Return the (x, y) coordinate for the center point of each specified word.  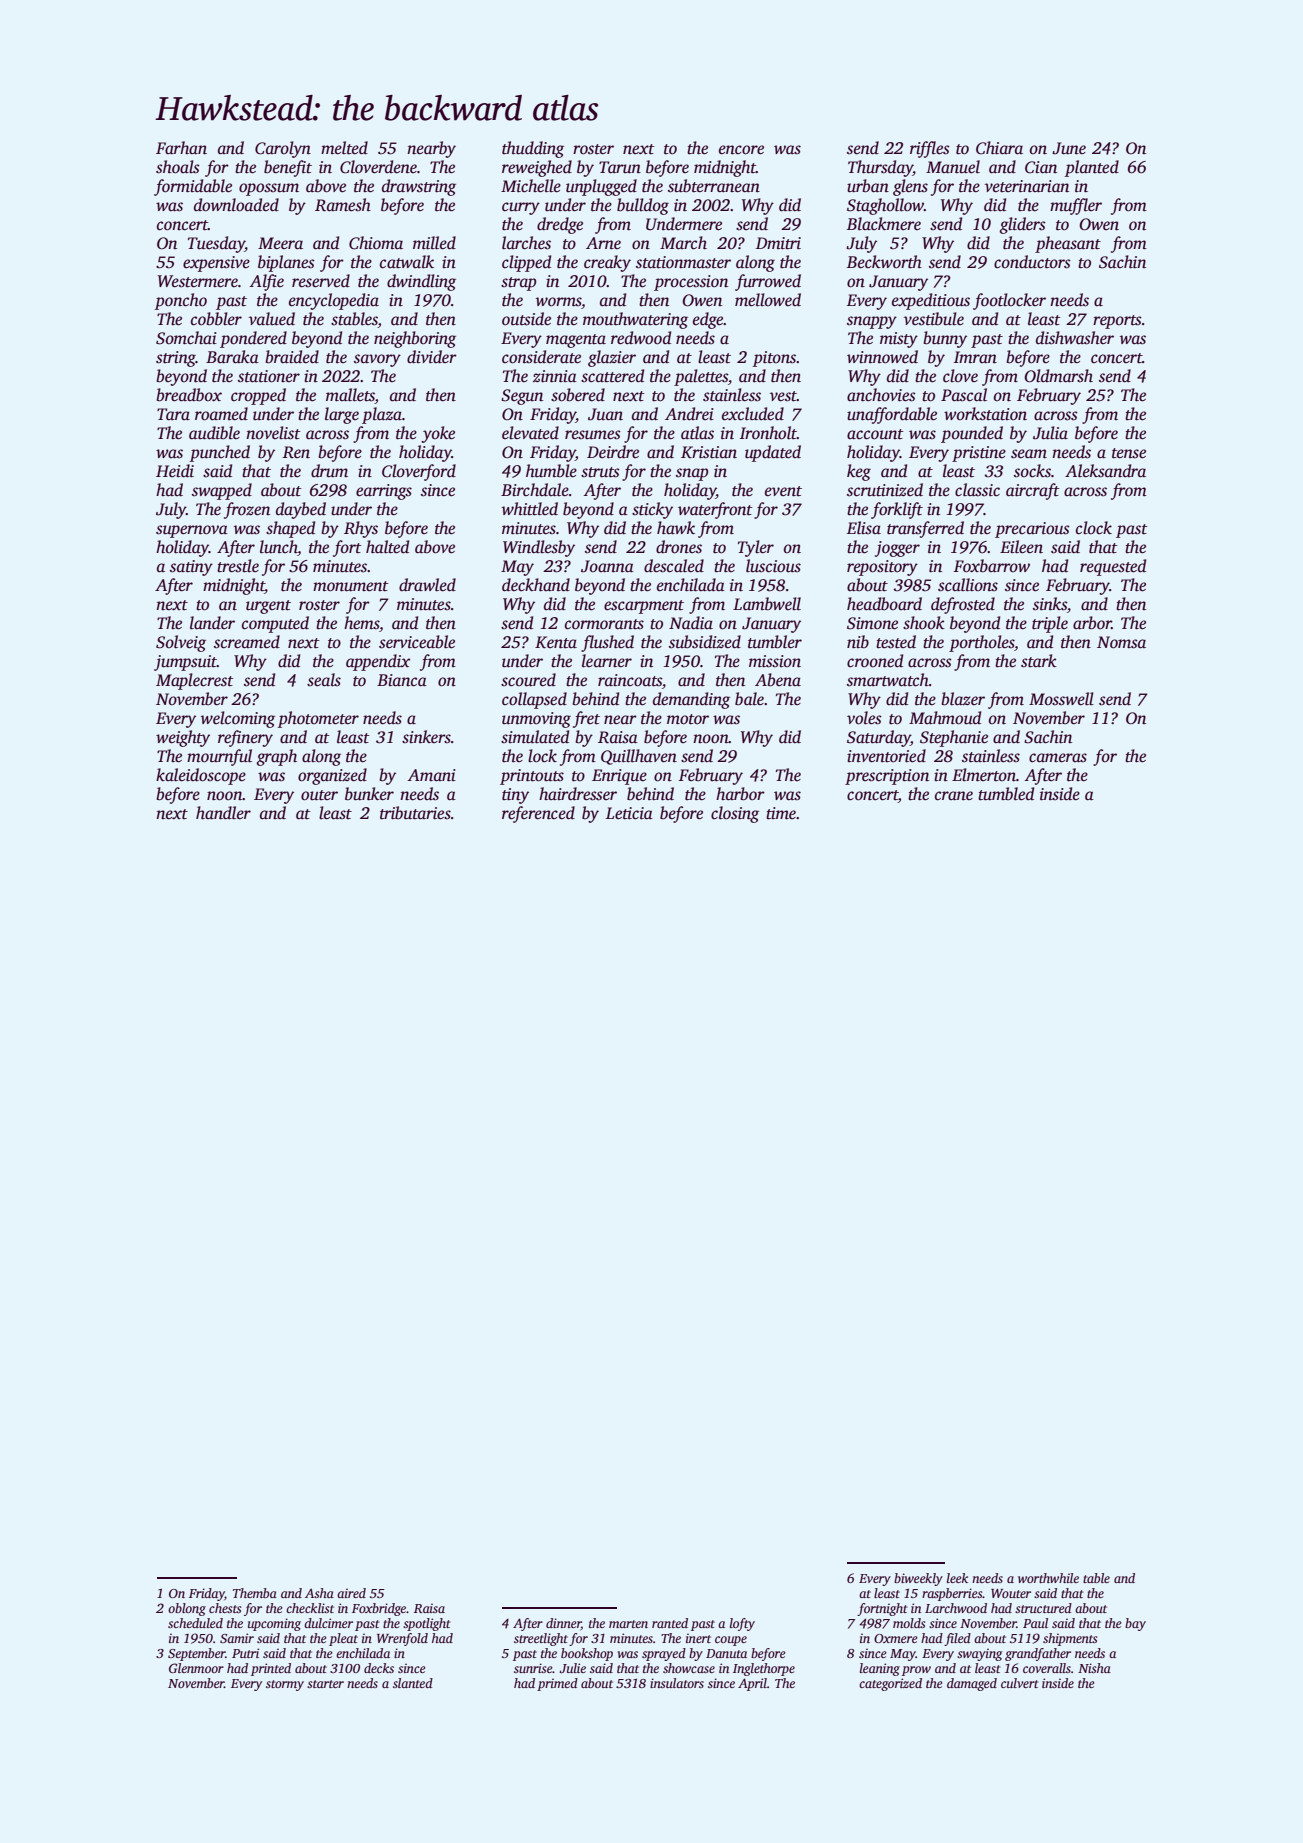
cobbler (216, 319)
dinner (563, 1624)
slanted (413, 1683)
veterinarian (1027, 186)
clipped (526, 263)
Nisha (1094, 1668)
